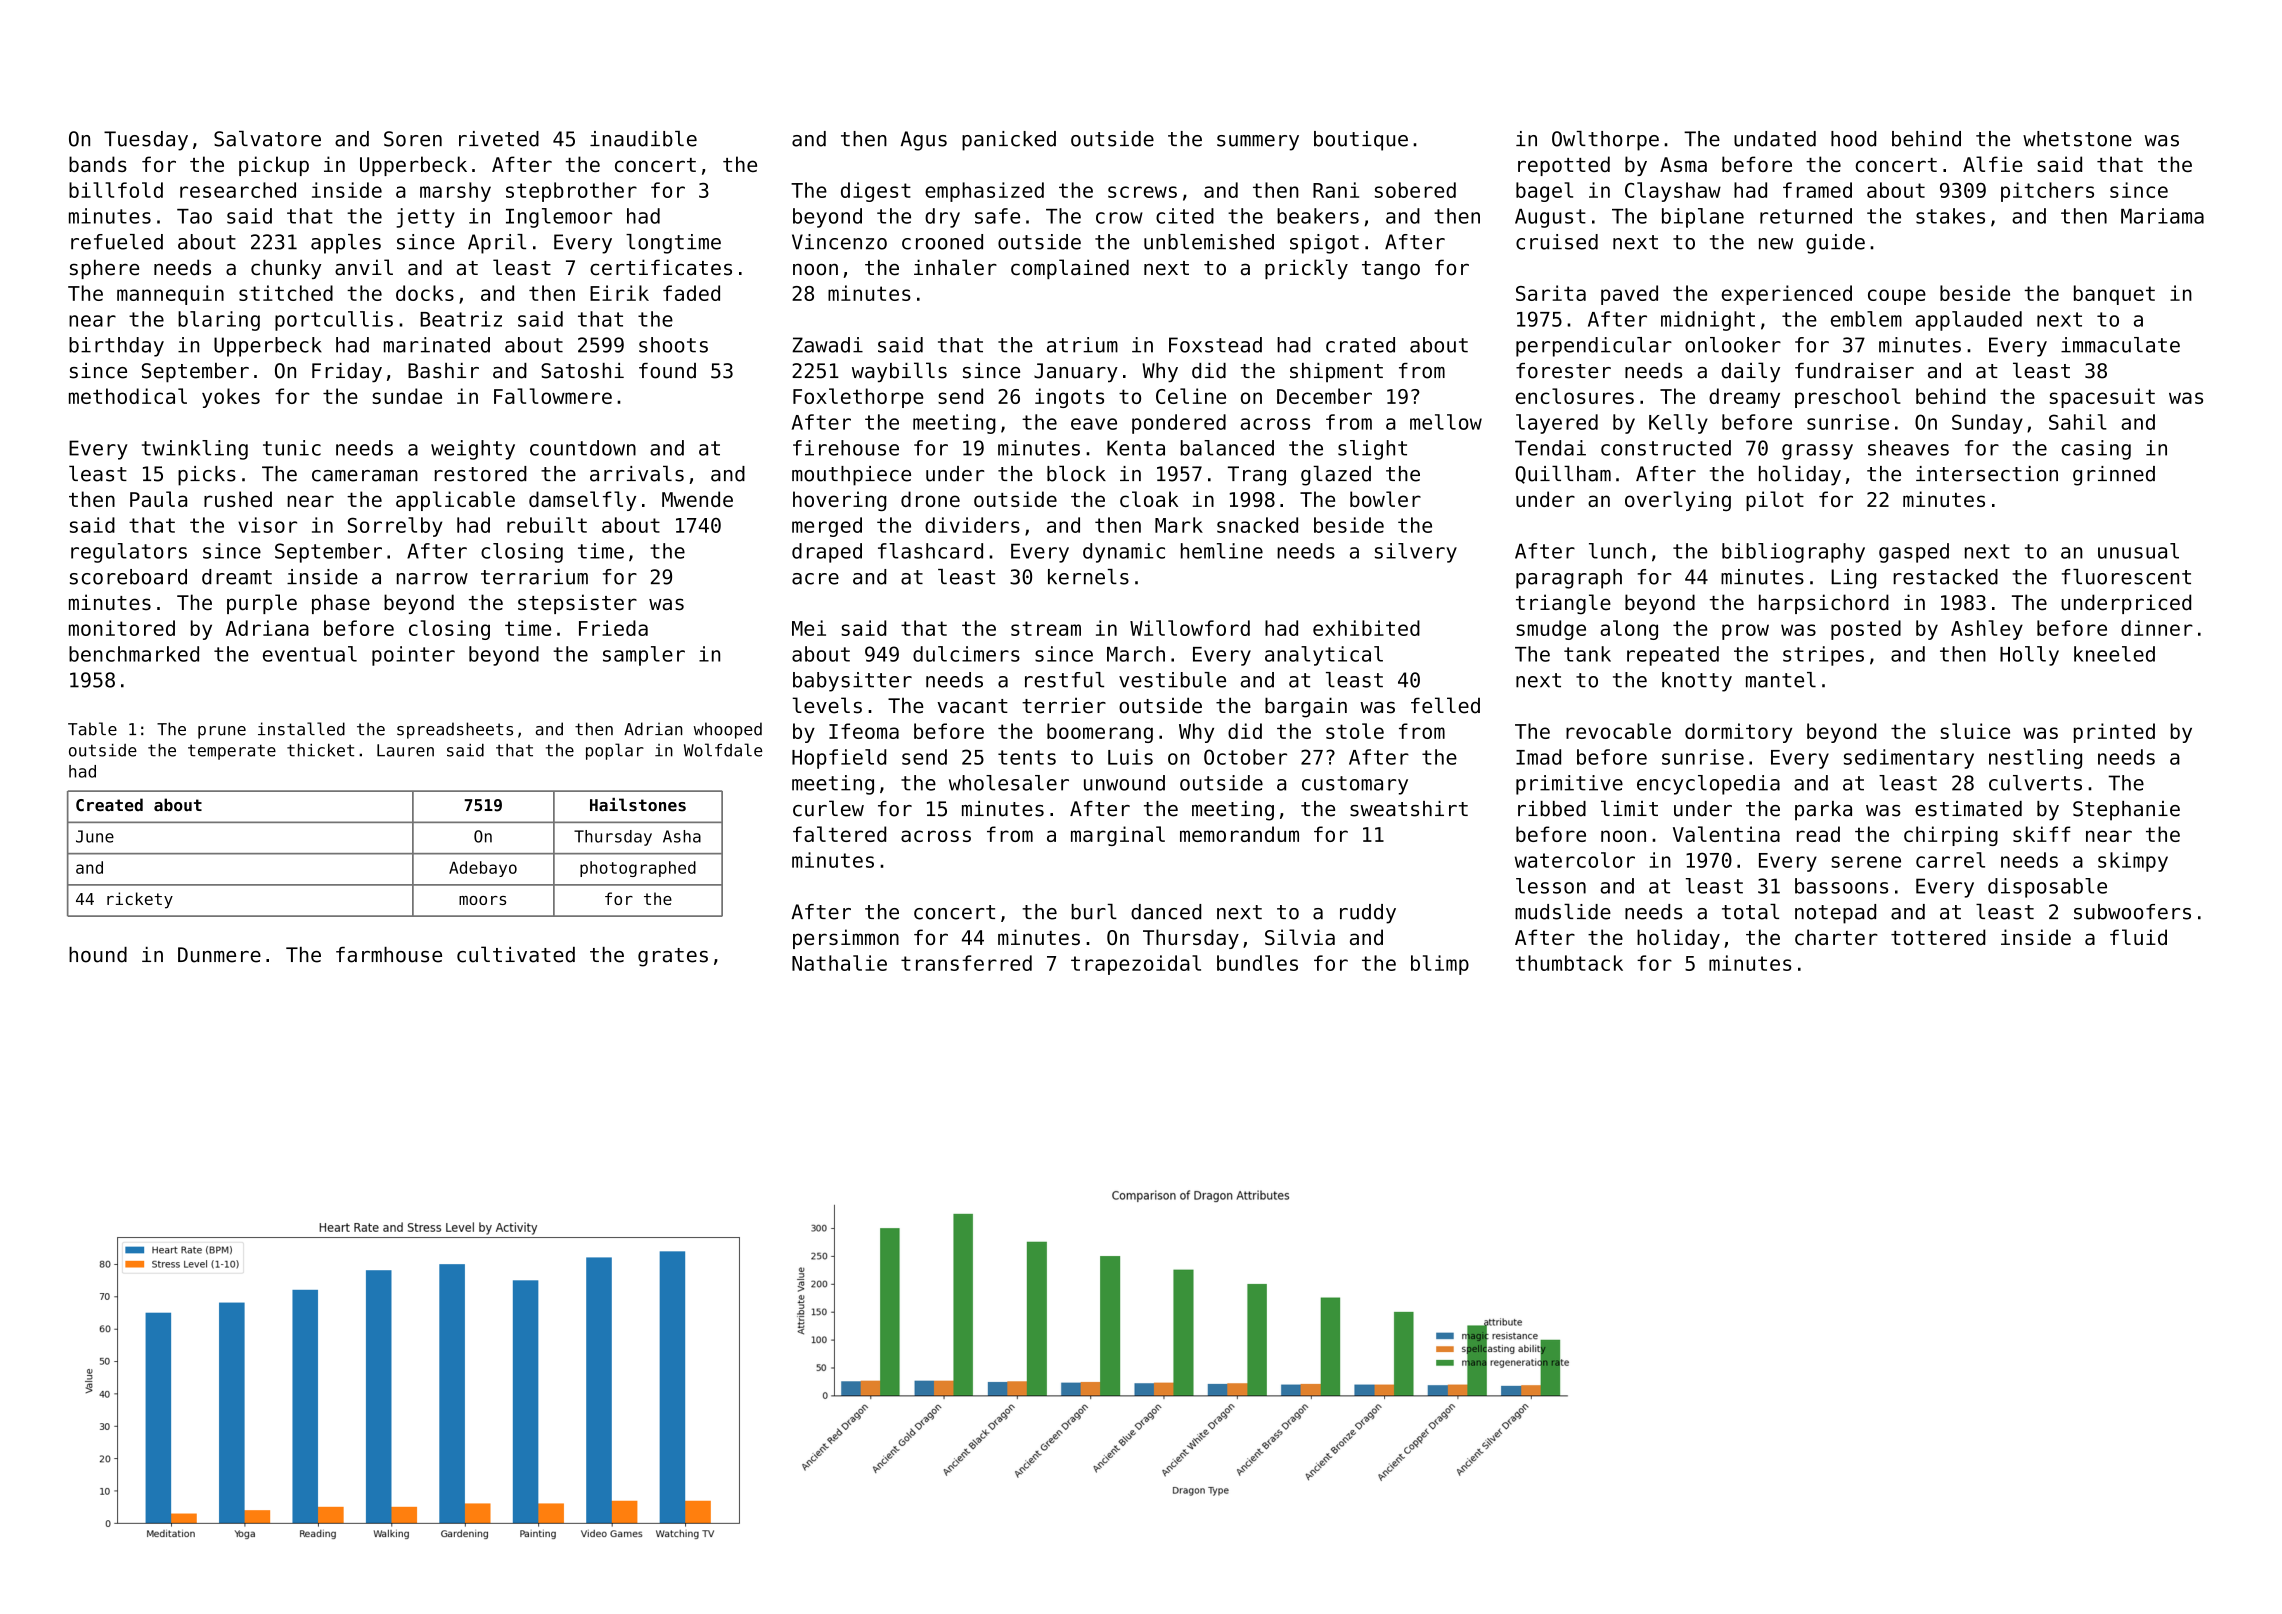 The image size is (2282, 1614). What do you see at coordinates (481, 474) in the screenshot?
I see `restored` at bounding box center [481, 474].
